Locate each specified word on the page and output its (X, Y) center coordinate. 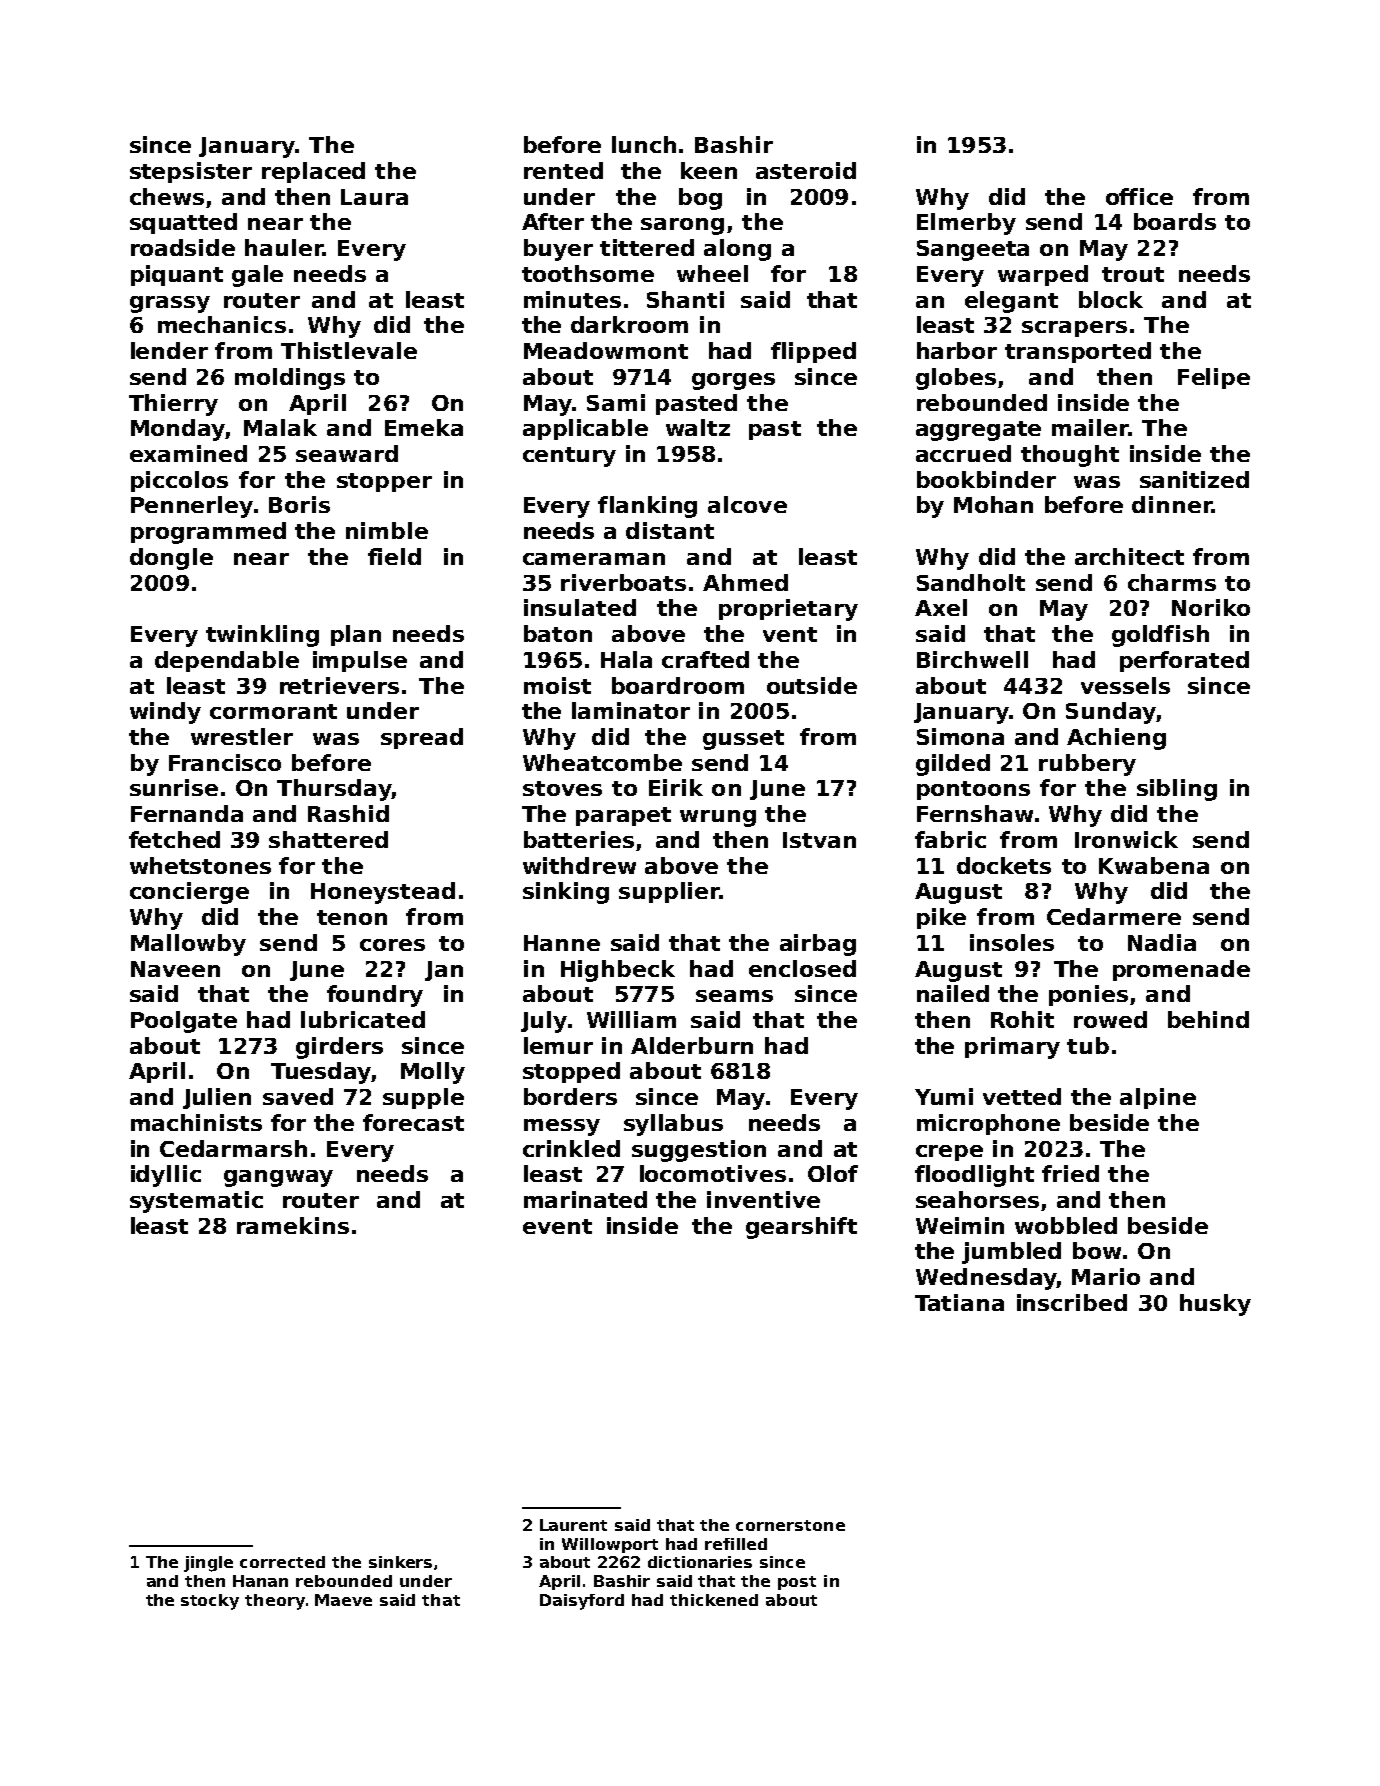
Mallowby (188, 945)
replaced (313, 172)
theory (275, 1602)
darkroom (629, 324)
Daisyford (582, 1602)
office (1139, 196)
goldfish (1160, 636)
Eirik (676, 787)
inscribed (1072, 1302)
